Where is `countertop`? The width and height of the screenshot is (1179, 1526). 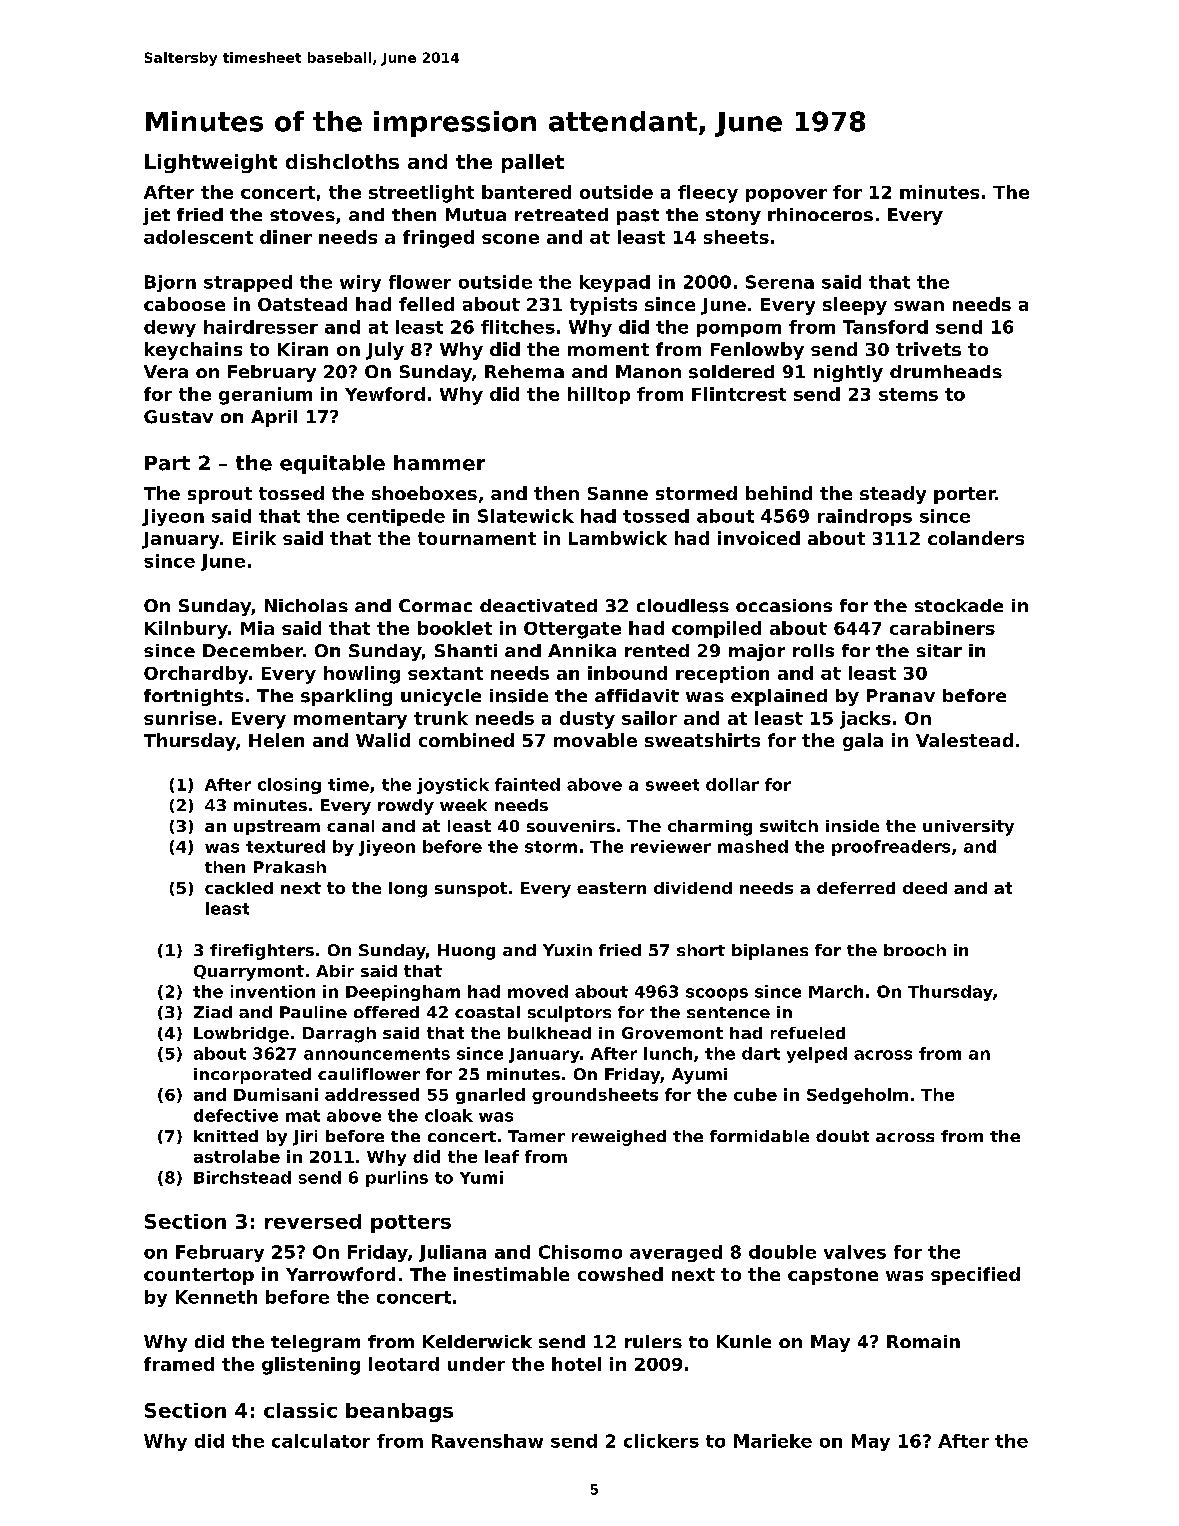
countertop is located at coordinates (199, 1276).
